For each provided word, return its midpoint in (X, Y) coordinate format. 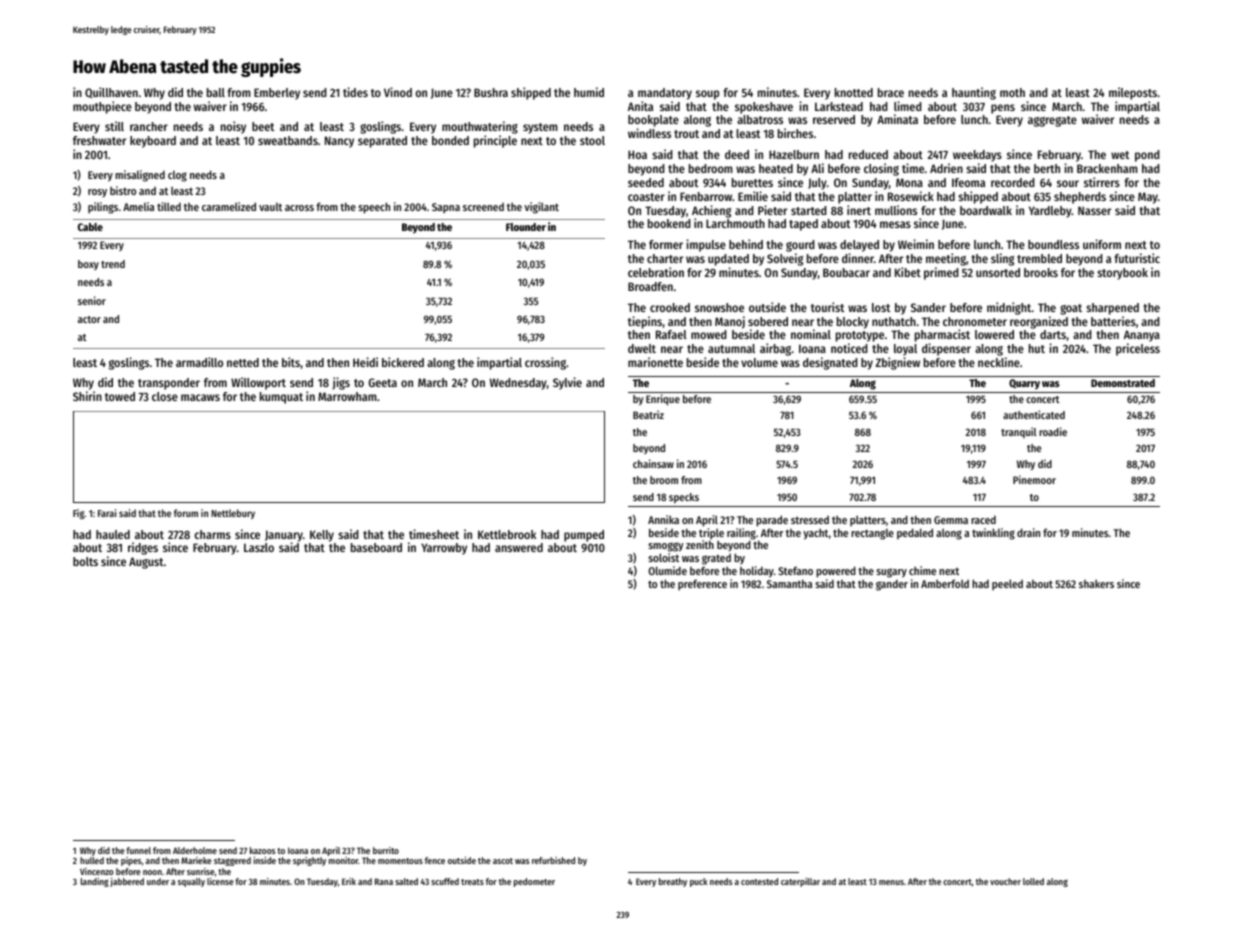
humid (589, 92)
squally (191, 882)
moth (1012, 92)
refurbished (553, 860)
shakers (1096, 583)
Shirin (87, 396)
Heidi (365, 362)
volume (759, 362)
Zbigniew (897, 363)
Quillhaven (111, 92)
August (146, 563)
